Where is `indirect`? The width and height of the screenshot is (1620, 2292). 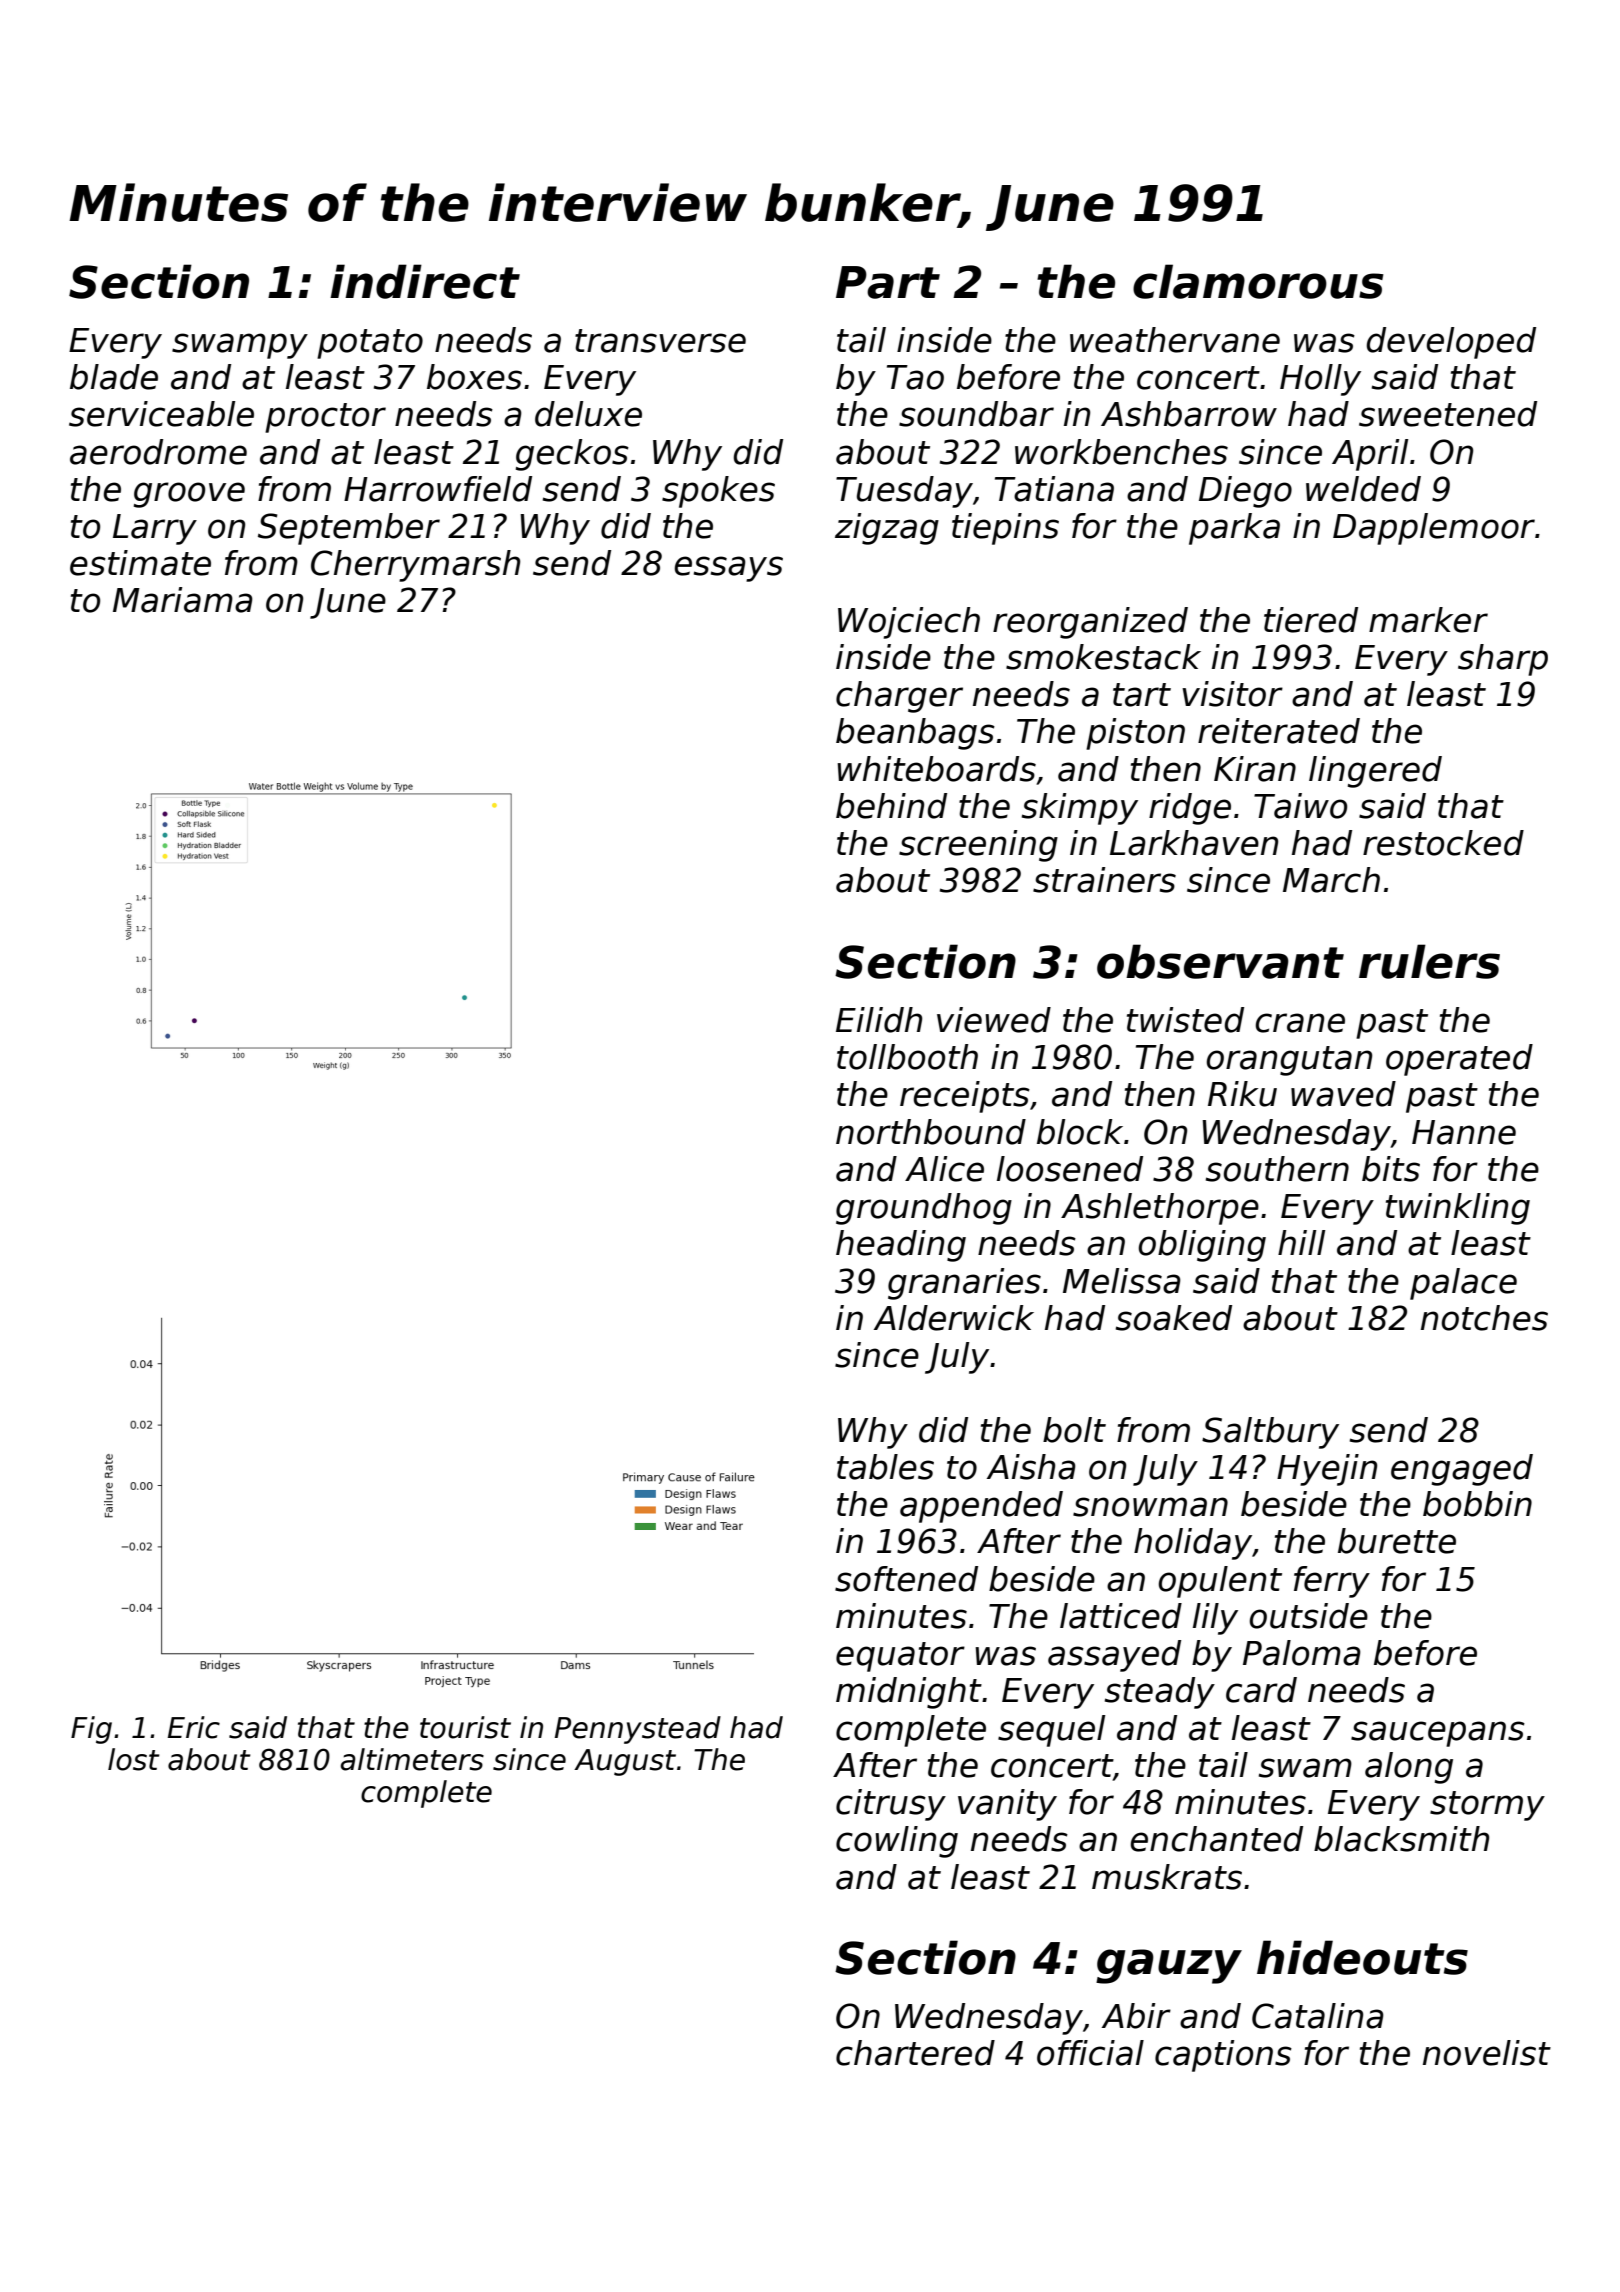 indirect is located at coordinates (425, 281).
